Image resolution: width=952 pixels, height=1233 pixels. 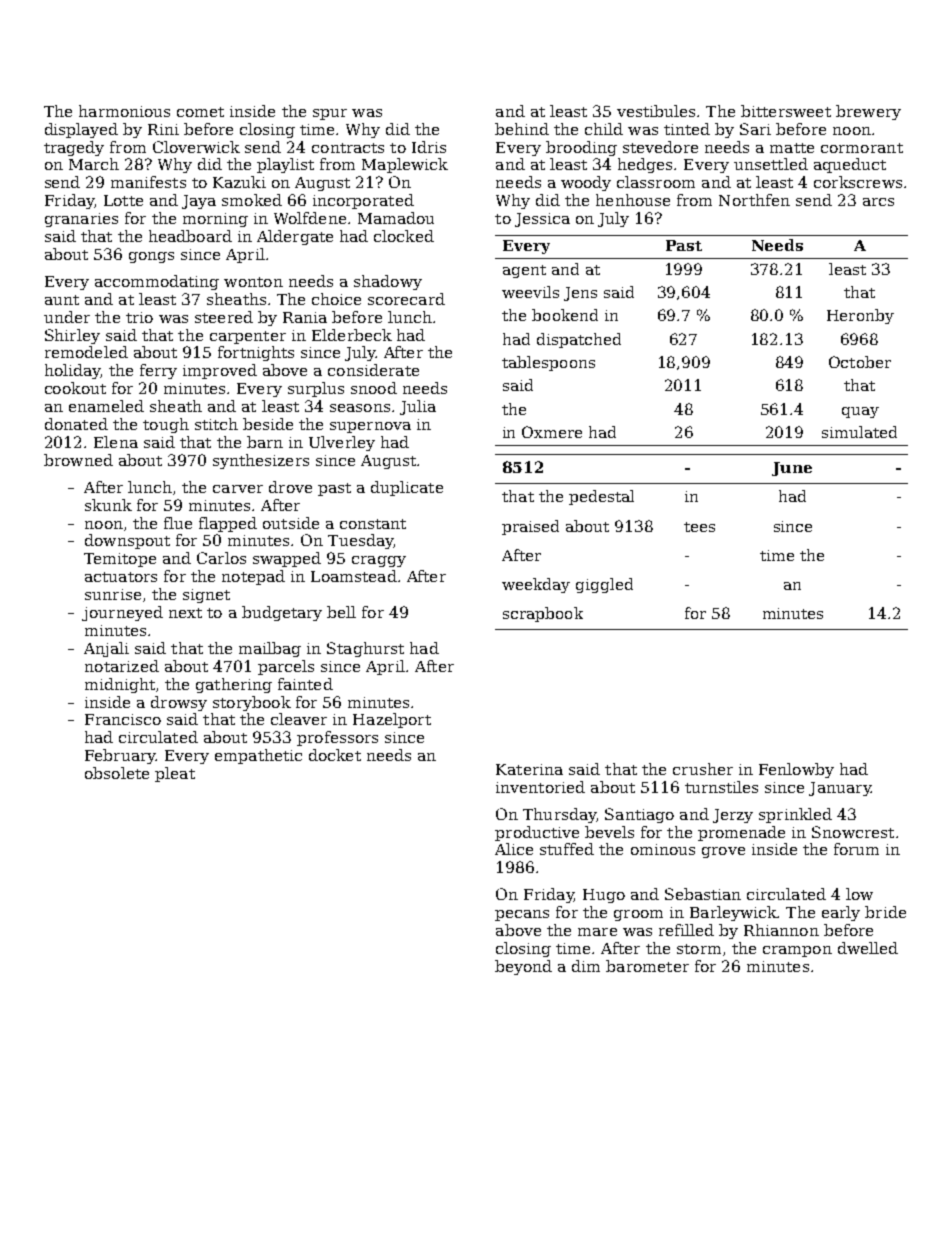 I want to click on Hazelport, so click(x=392, y=720).
